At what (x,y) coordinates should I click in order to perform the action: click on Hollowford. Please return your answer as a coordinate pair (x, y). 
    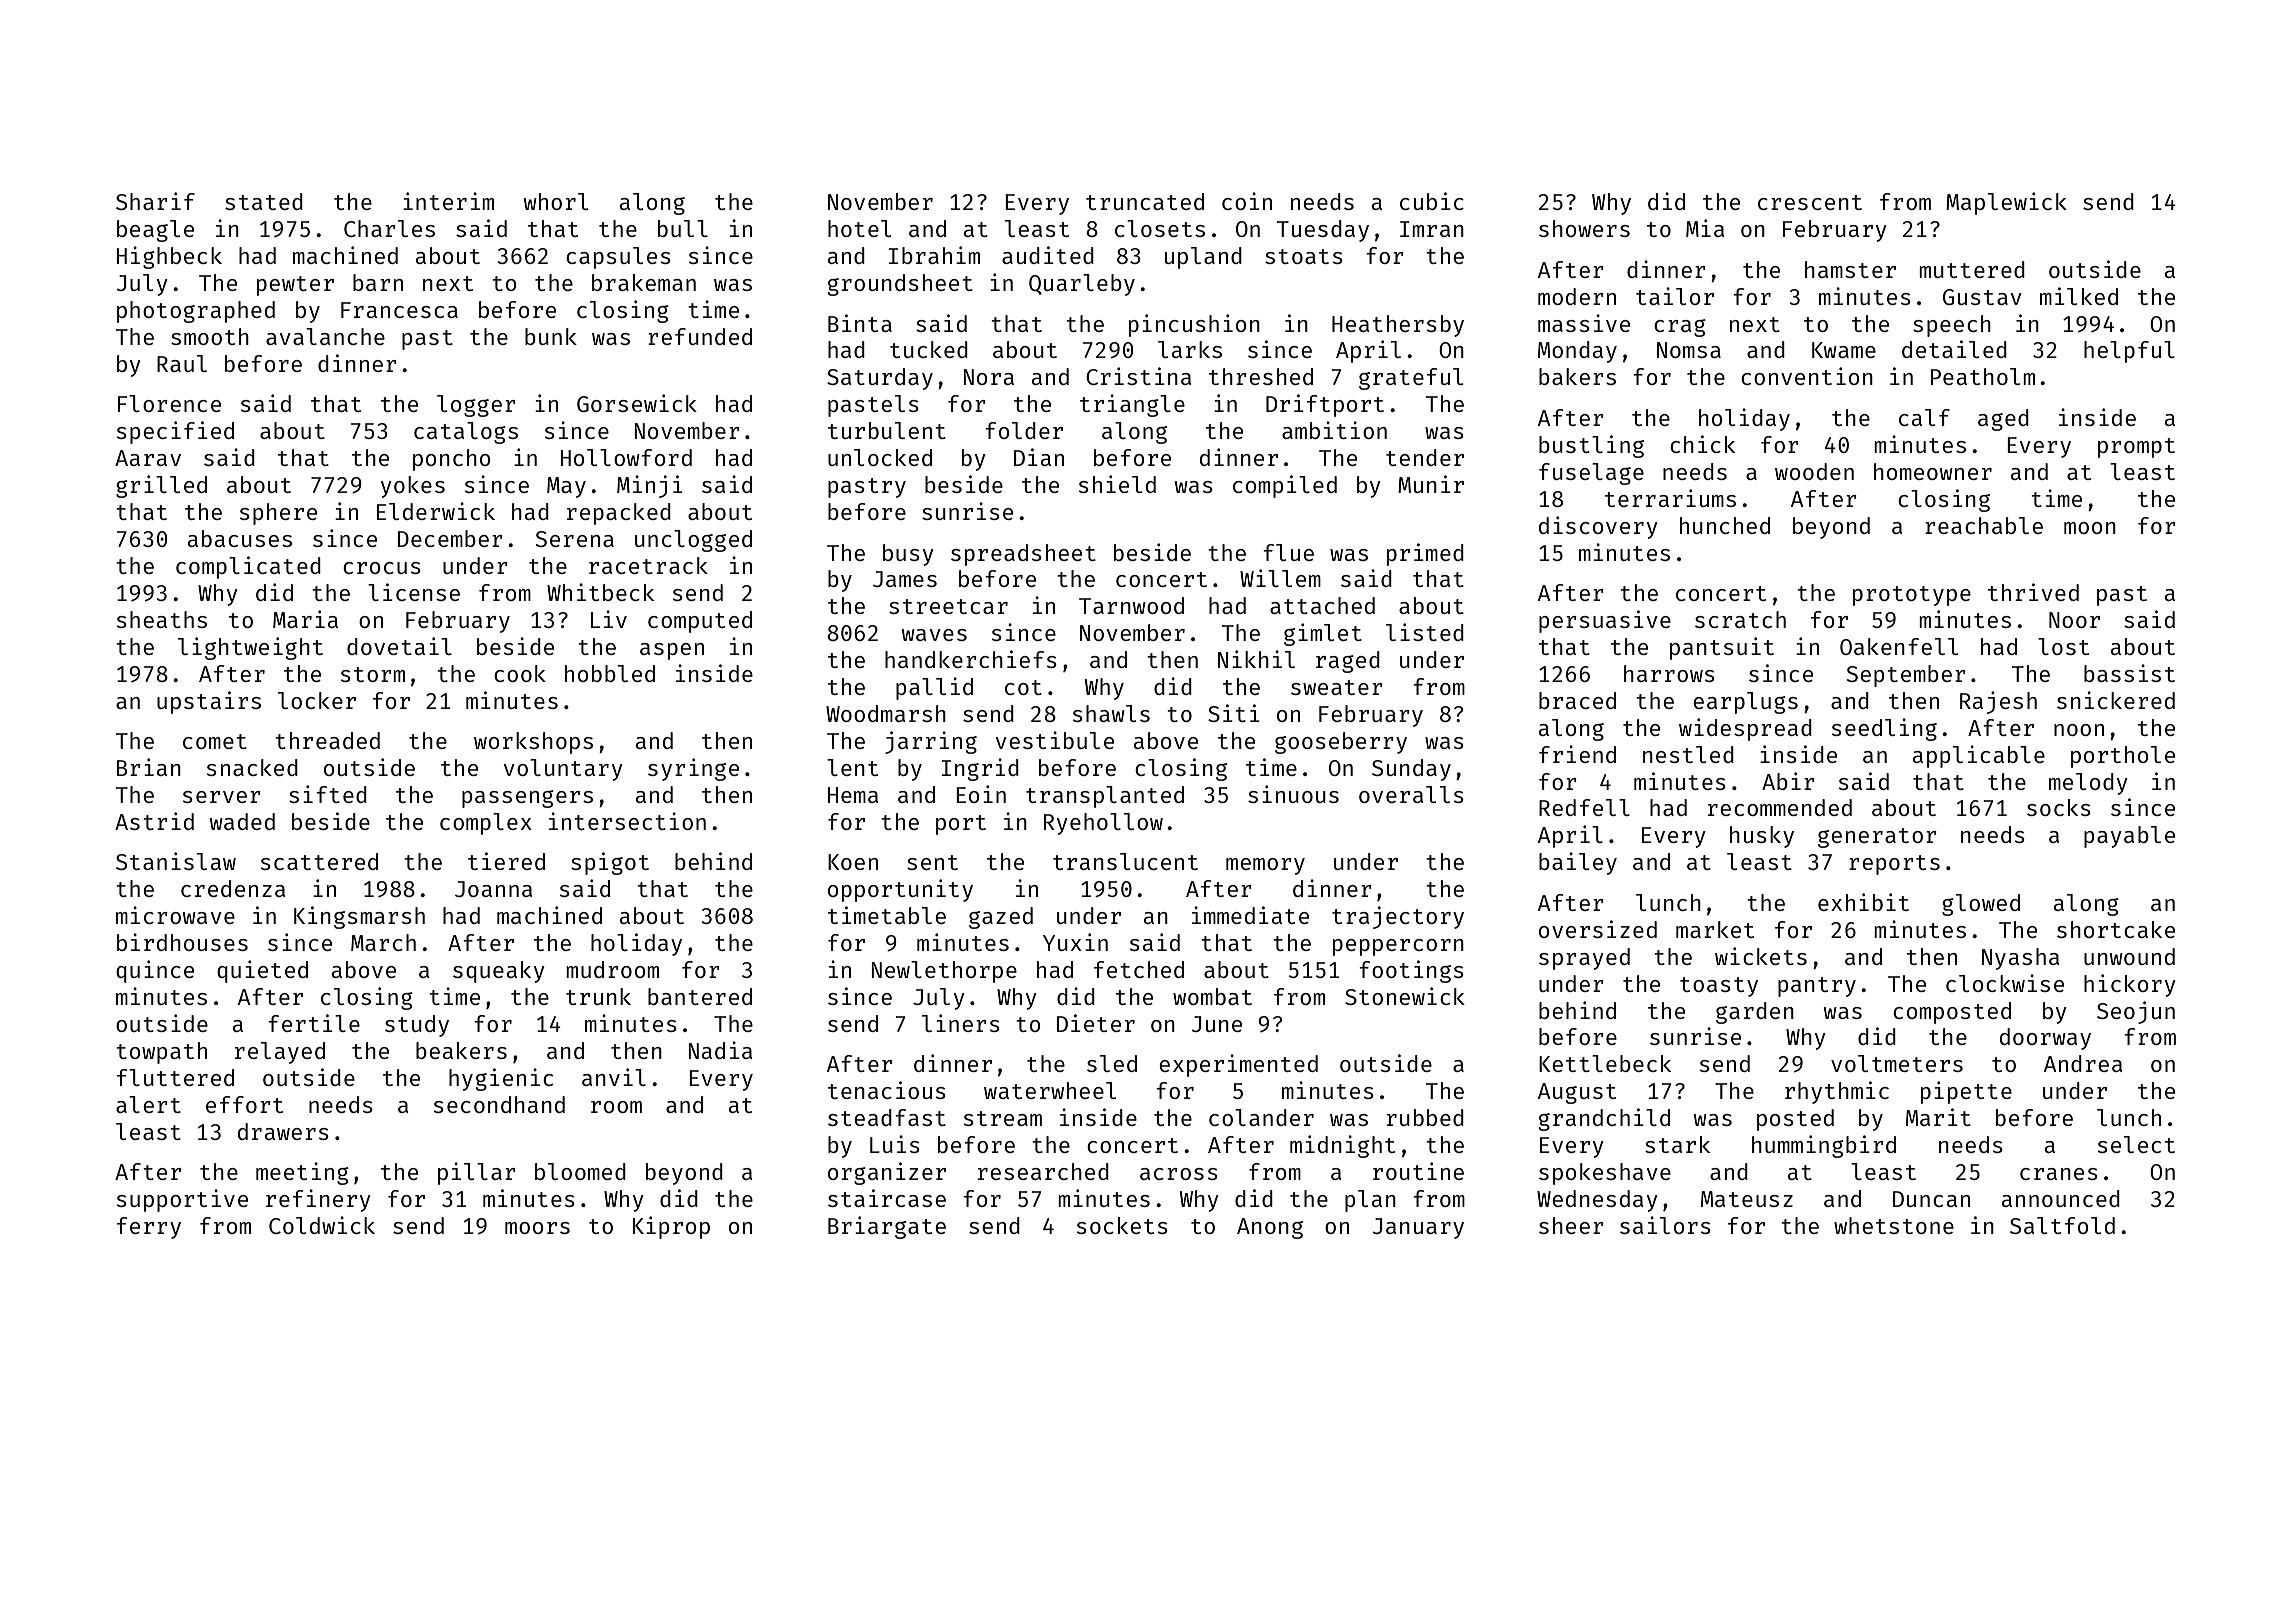
    Looking at the image, I should click on (626, 457).
